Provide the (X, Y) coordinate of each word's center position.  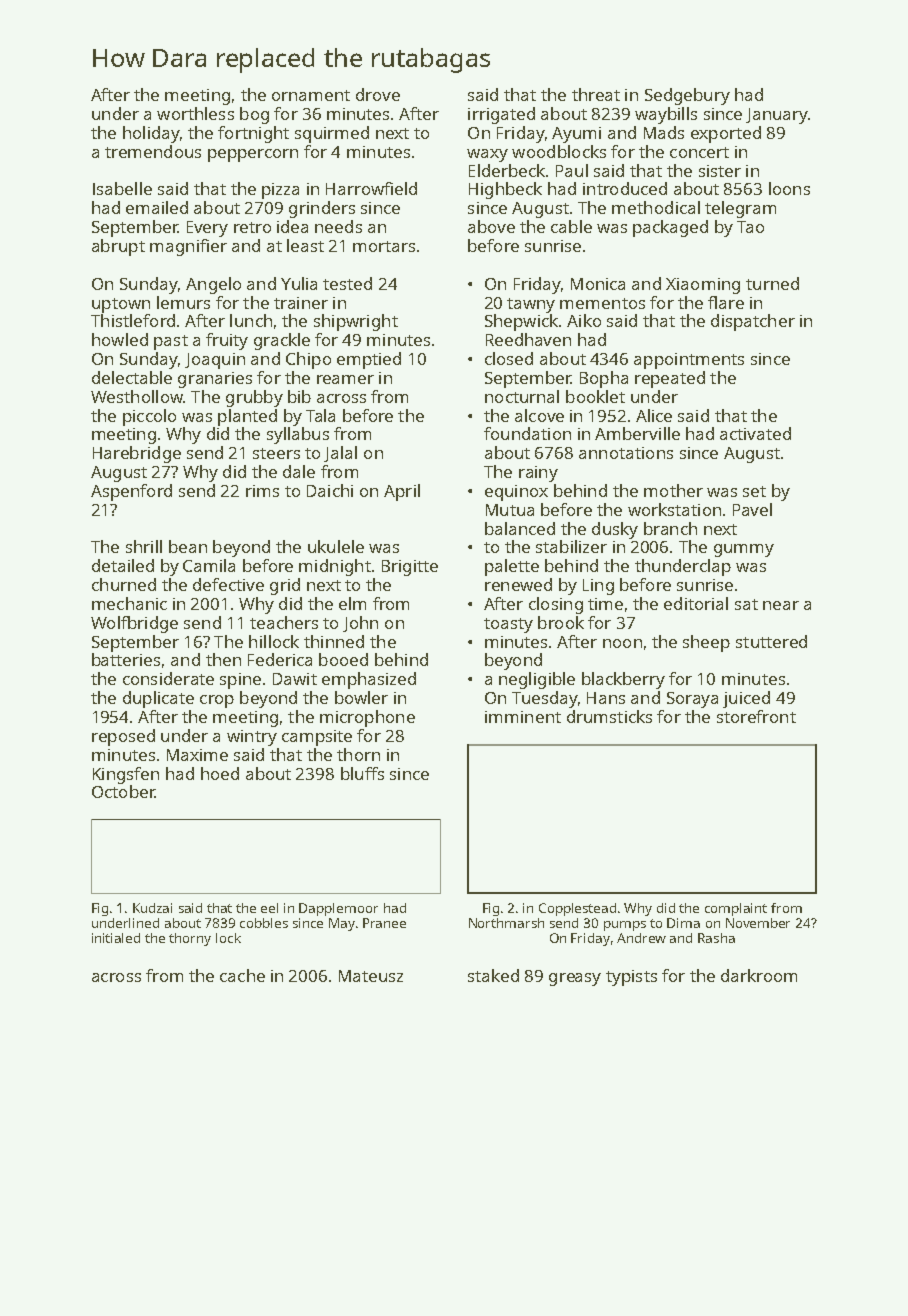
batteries (126, 659)
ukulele (336, 546)
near (781, 605)
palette (512, 567)
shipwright (356, 322)
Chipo (308, 360)
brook (561, 622)
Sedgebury (687, 96)
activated (755, 433)
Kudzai (152, 908)
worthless (195, 113)
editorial (696, 603)
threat (596, 94)
